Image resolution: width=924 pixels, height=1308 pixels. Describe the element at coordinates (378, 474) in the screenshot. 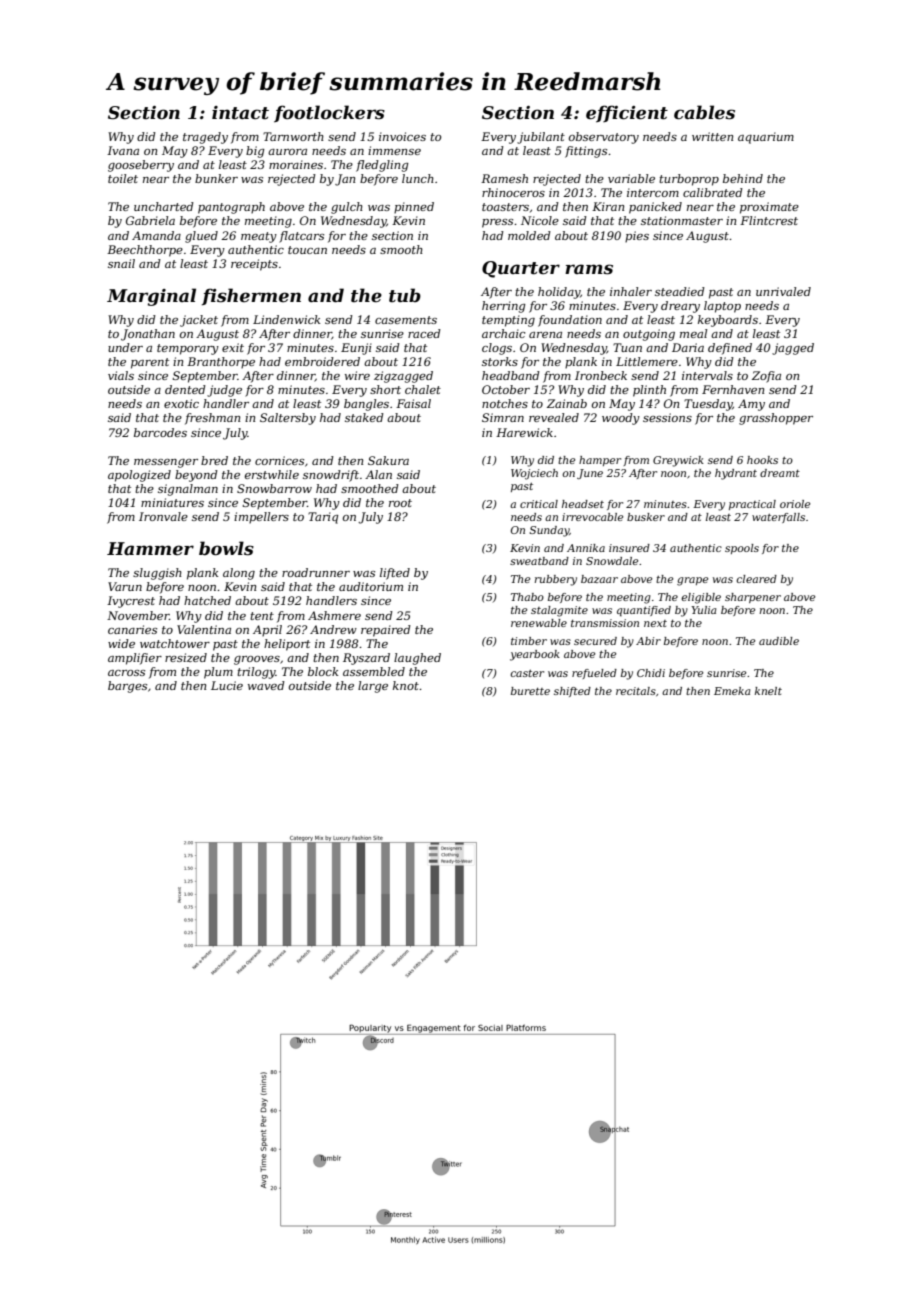

I see `Alan` at that location.
